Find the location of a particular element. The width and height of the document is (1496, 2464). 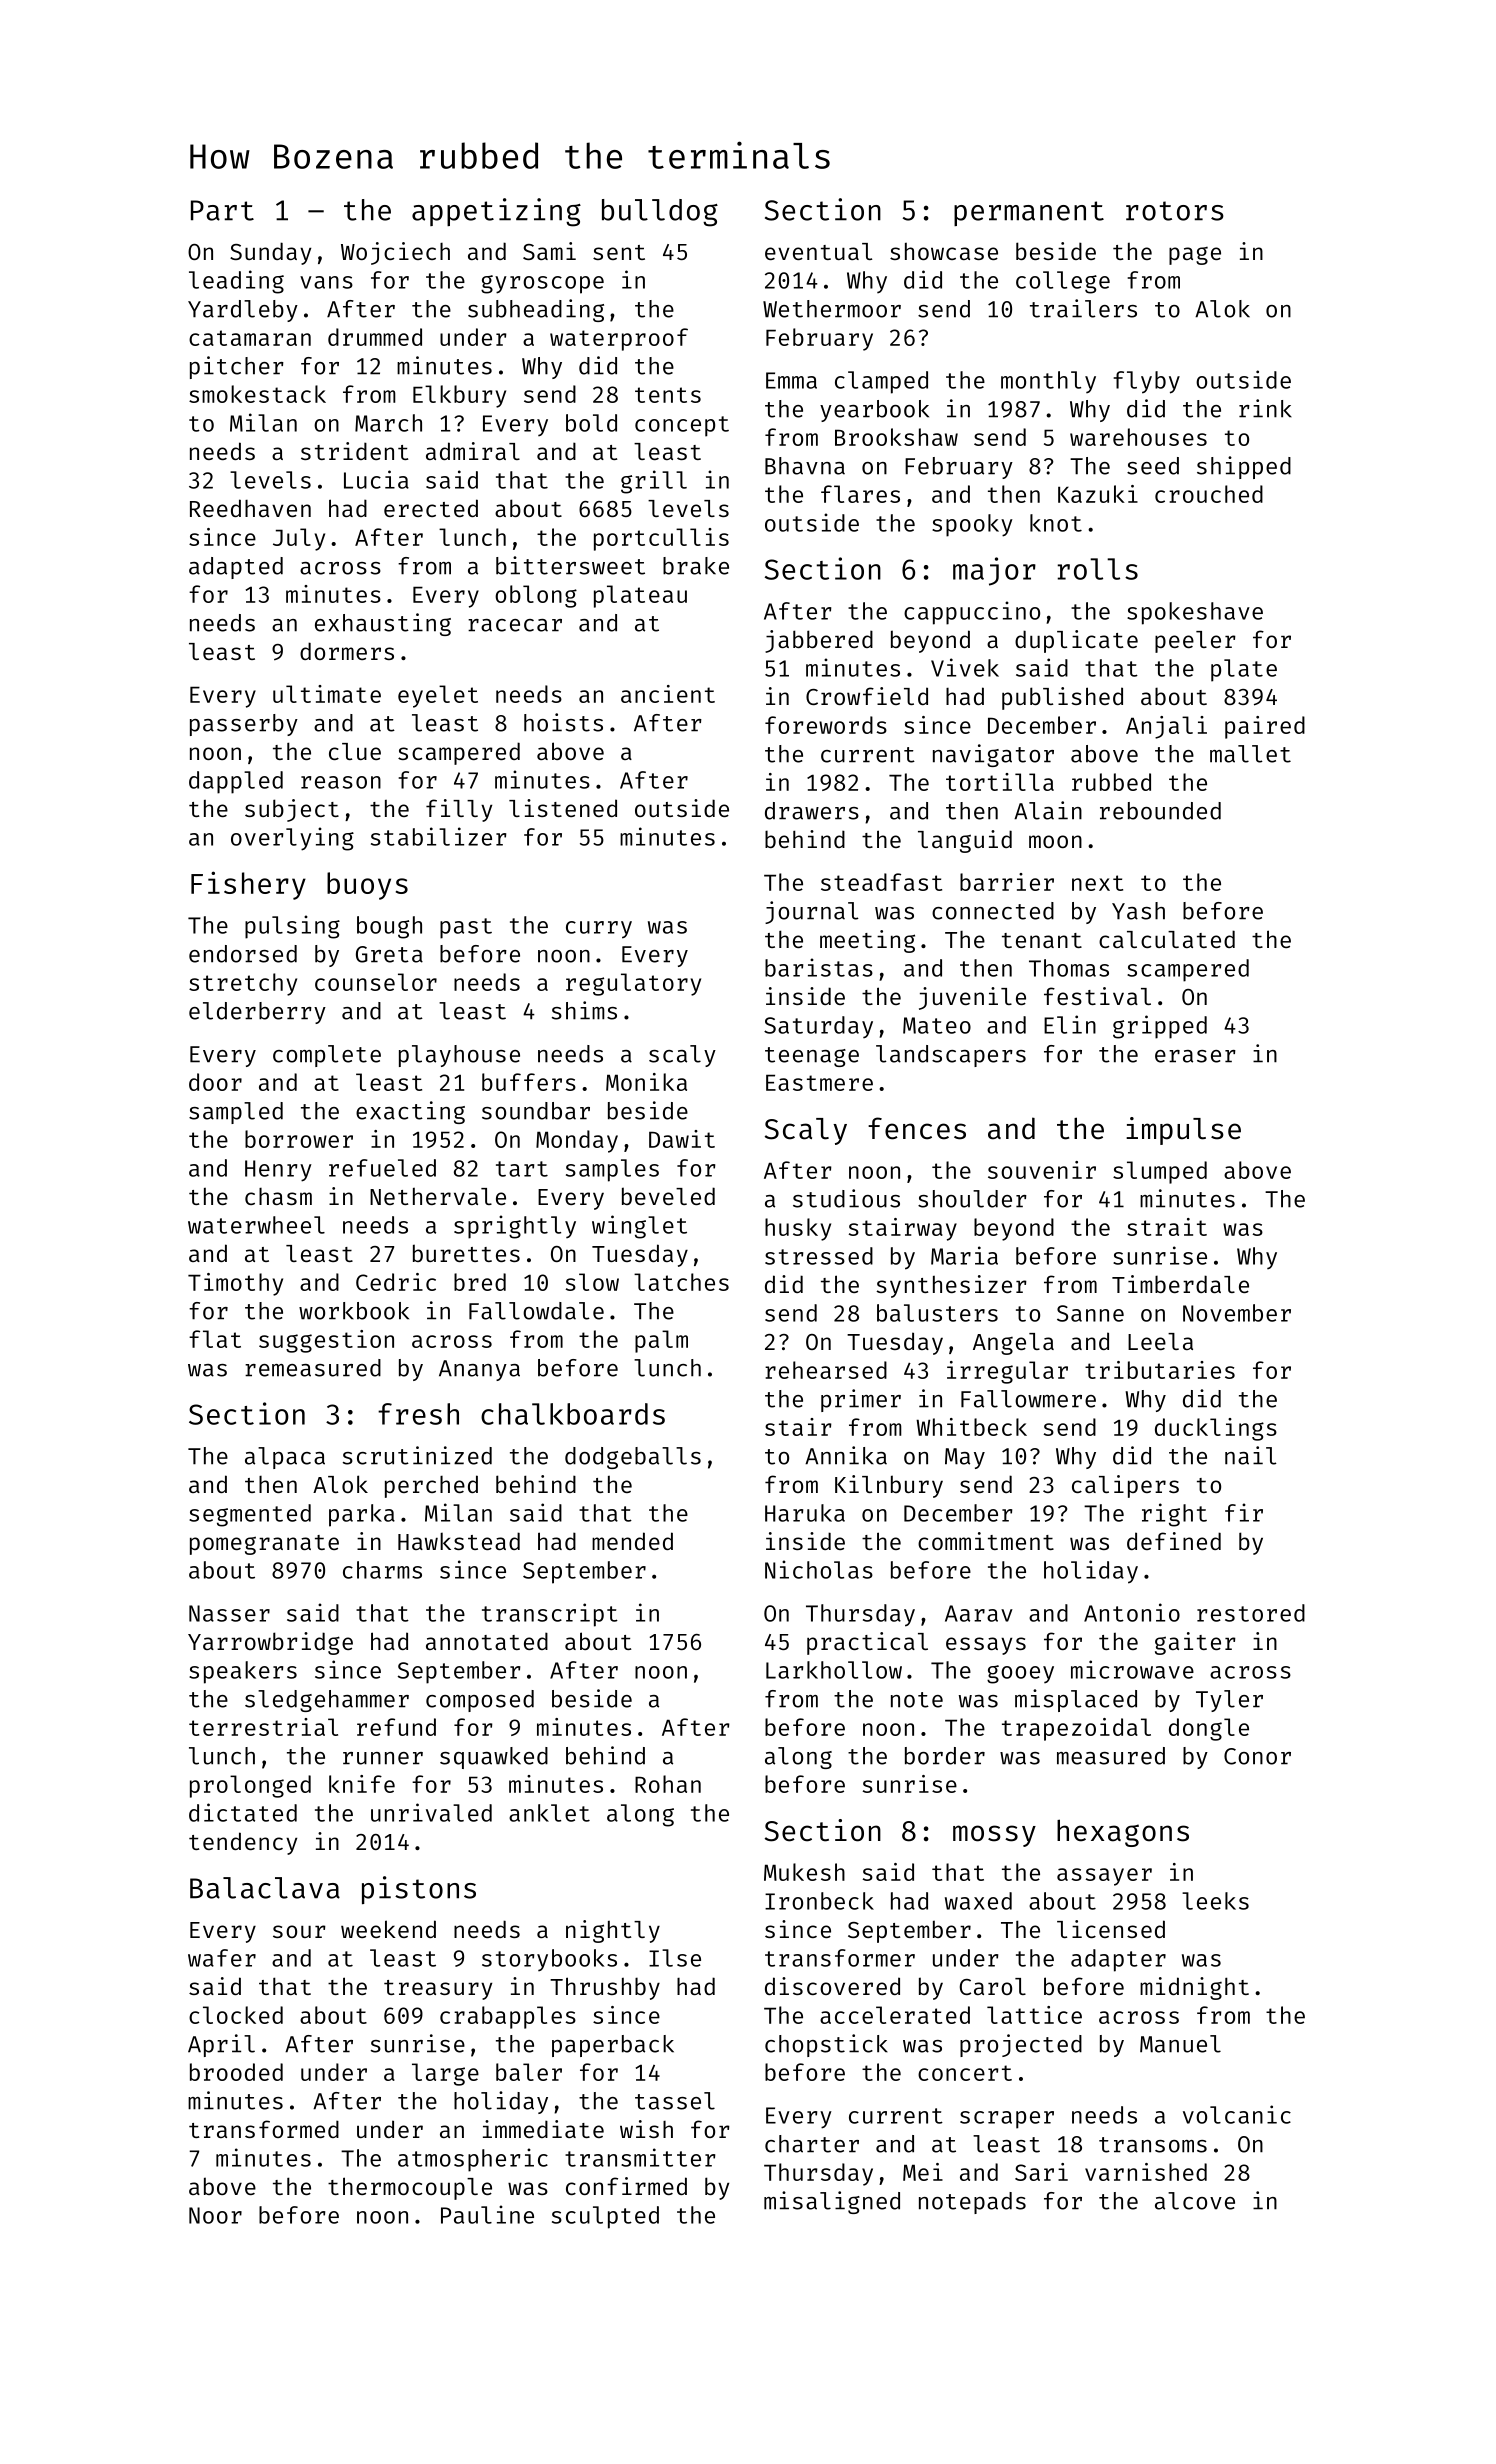

hexagons is located at coordinates (1123, 1833).
